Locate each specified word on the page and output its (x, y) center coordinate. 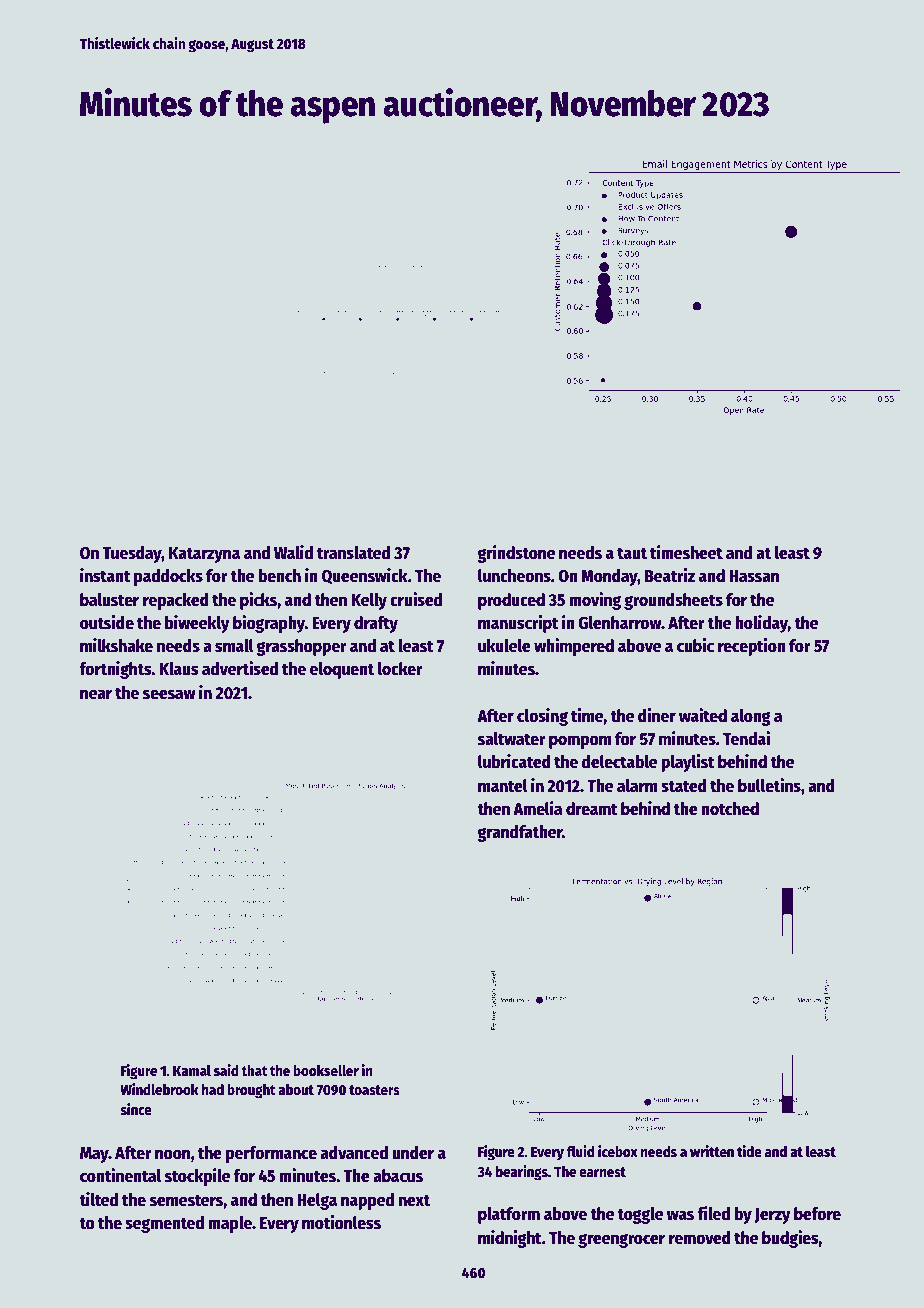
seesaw (169, 694)
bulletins (769, 785)
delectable (619, 762)
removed (700, 1238)
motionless (341, 1222)
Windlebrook (159, 1089)
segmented (164, 1224)
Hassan (754, 576)
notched (730, 809)
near (96, 694)
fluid (580, 1151)
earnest (602, 1172)
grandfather (520, 833)
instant (105, 575)
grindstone (516, 554)
